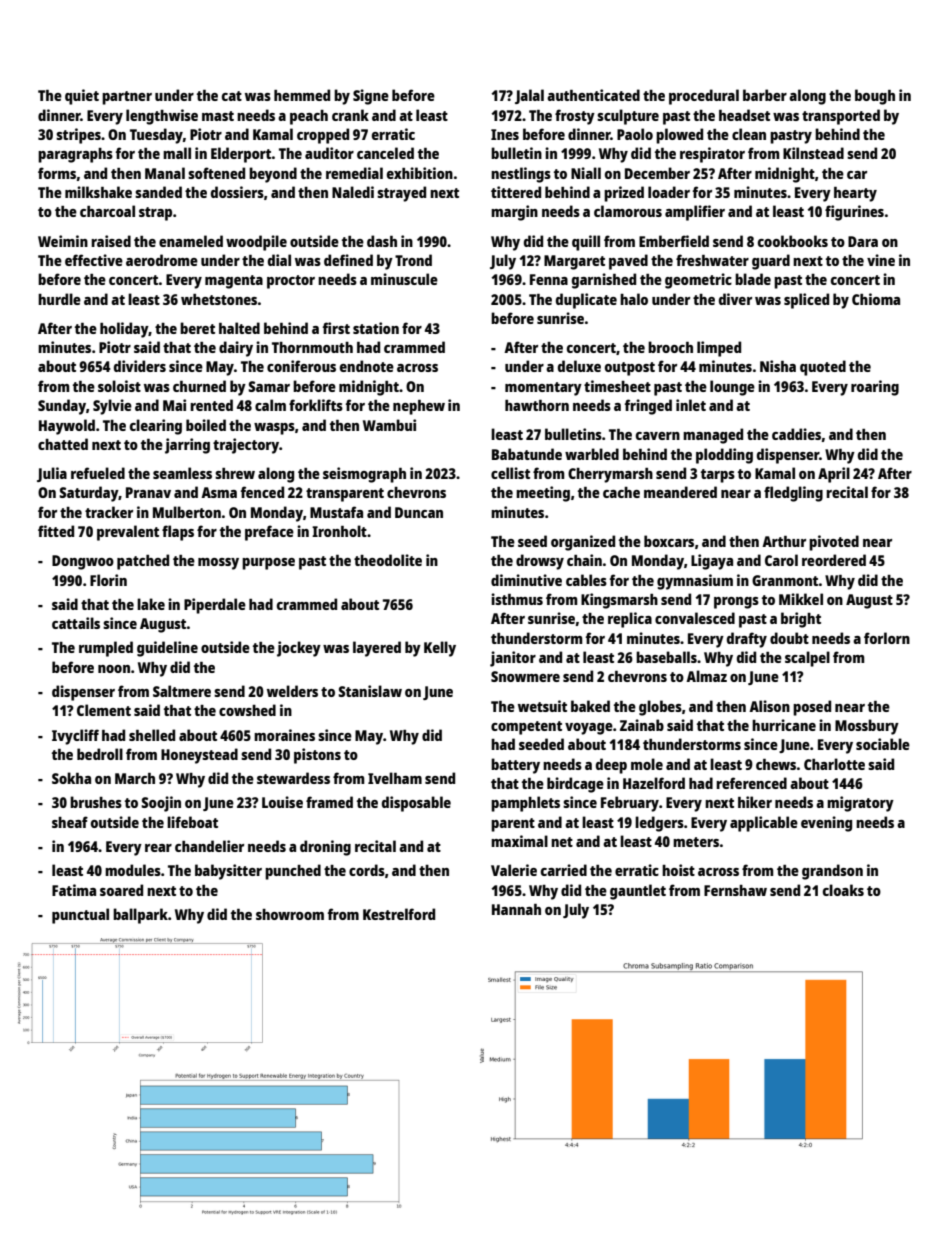 This image has height=1233, width=952. What do you see at coordinates (796, 434) in the image?
I see `caddies` at bounding box center [796, 434].
